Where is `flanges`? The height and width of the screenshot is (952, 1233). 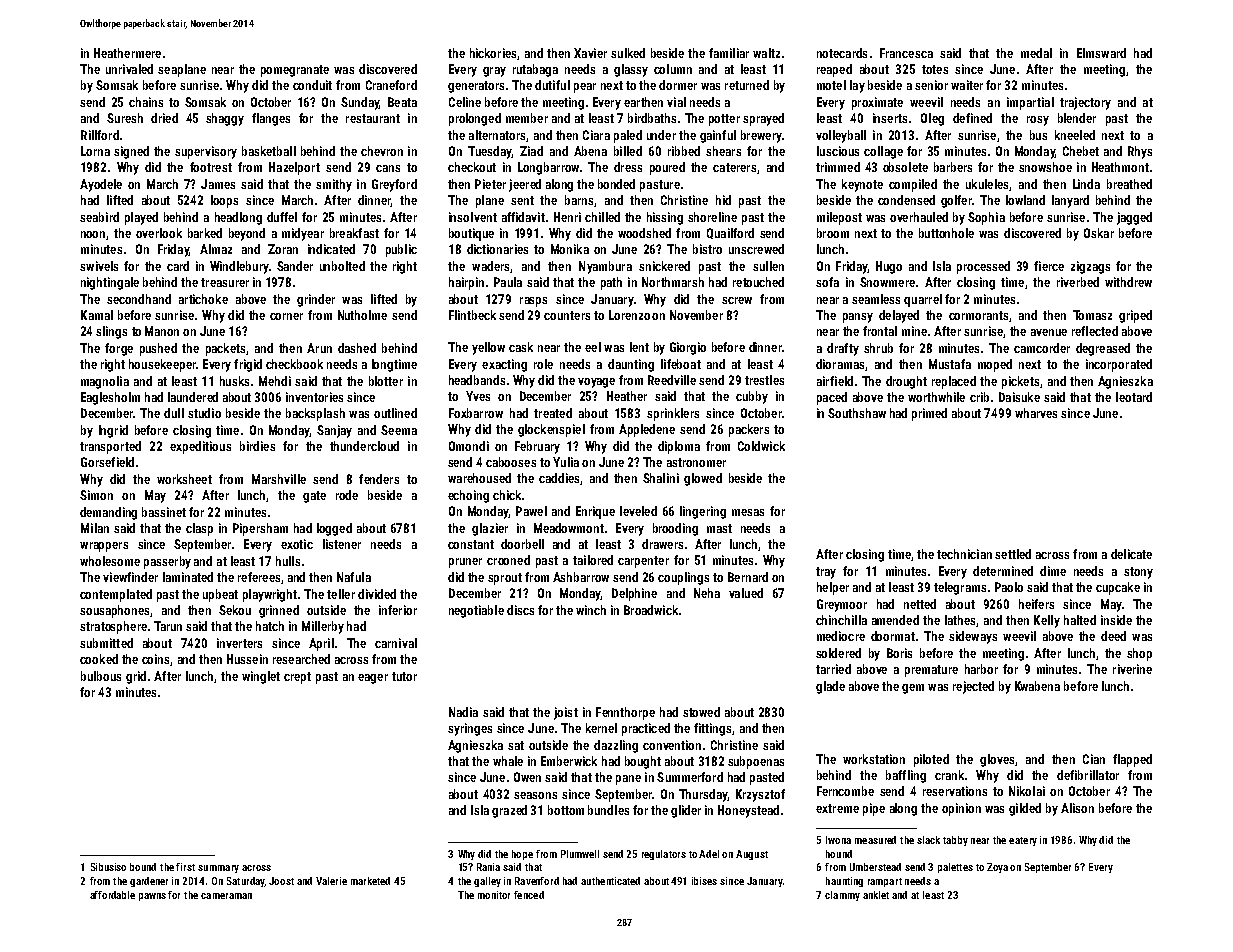 flanges is located at coordinates (271, 119).
